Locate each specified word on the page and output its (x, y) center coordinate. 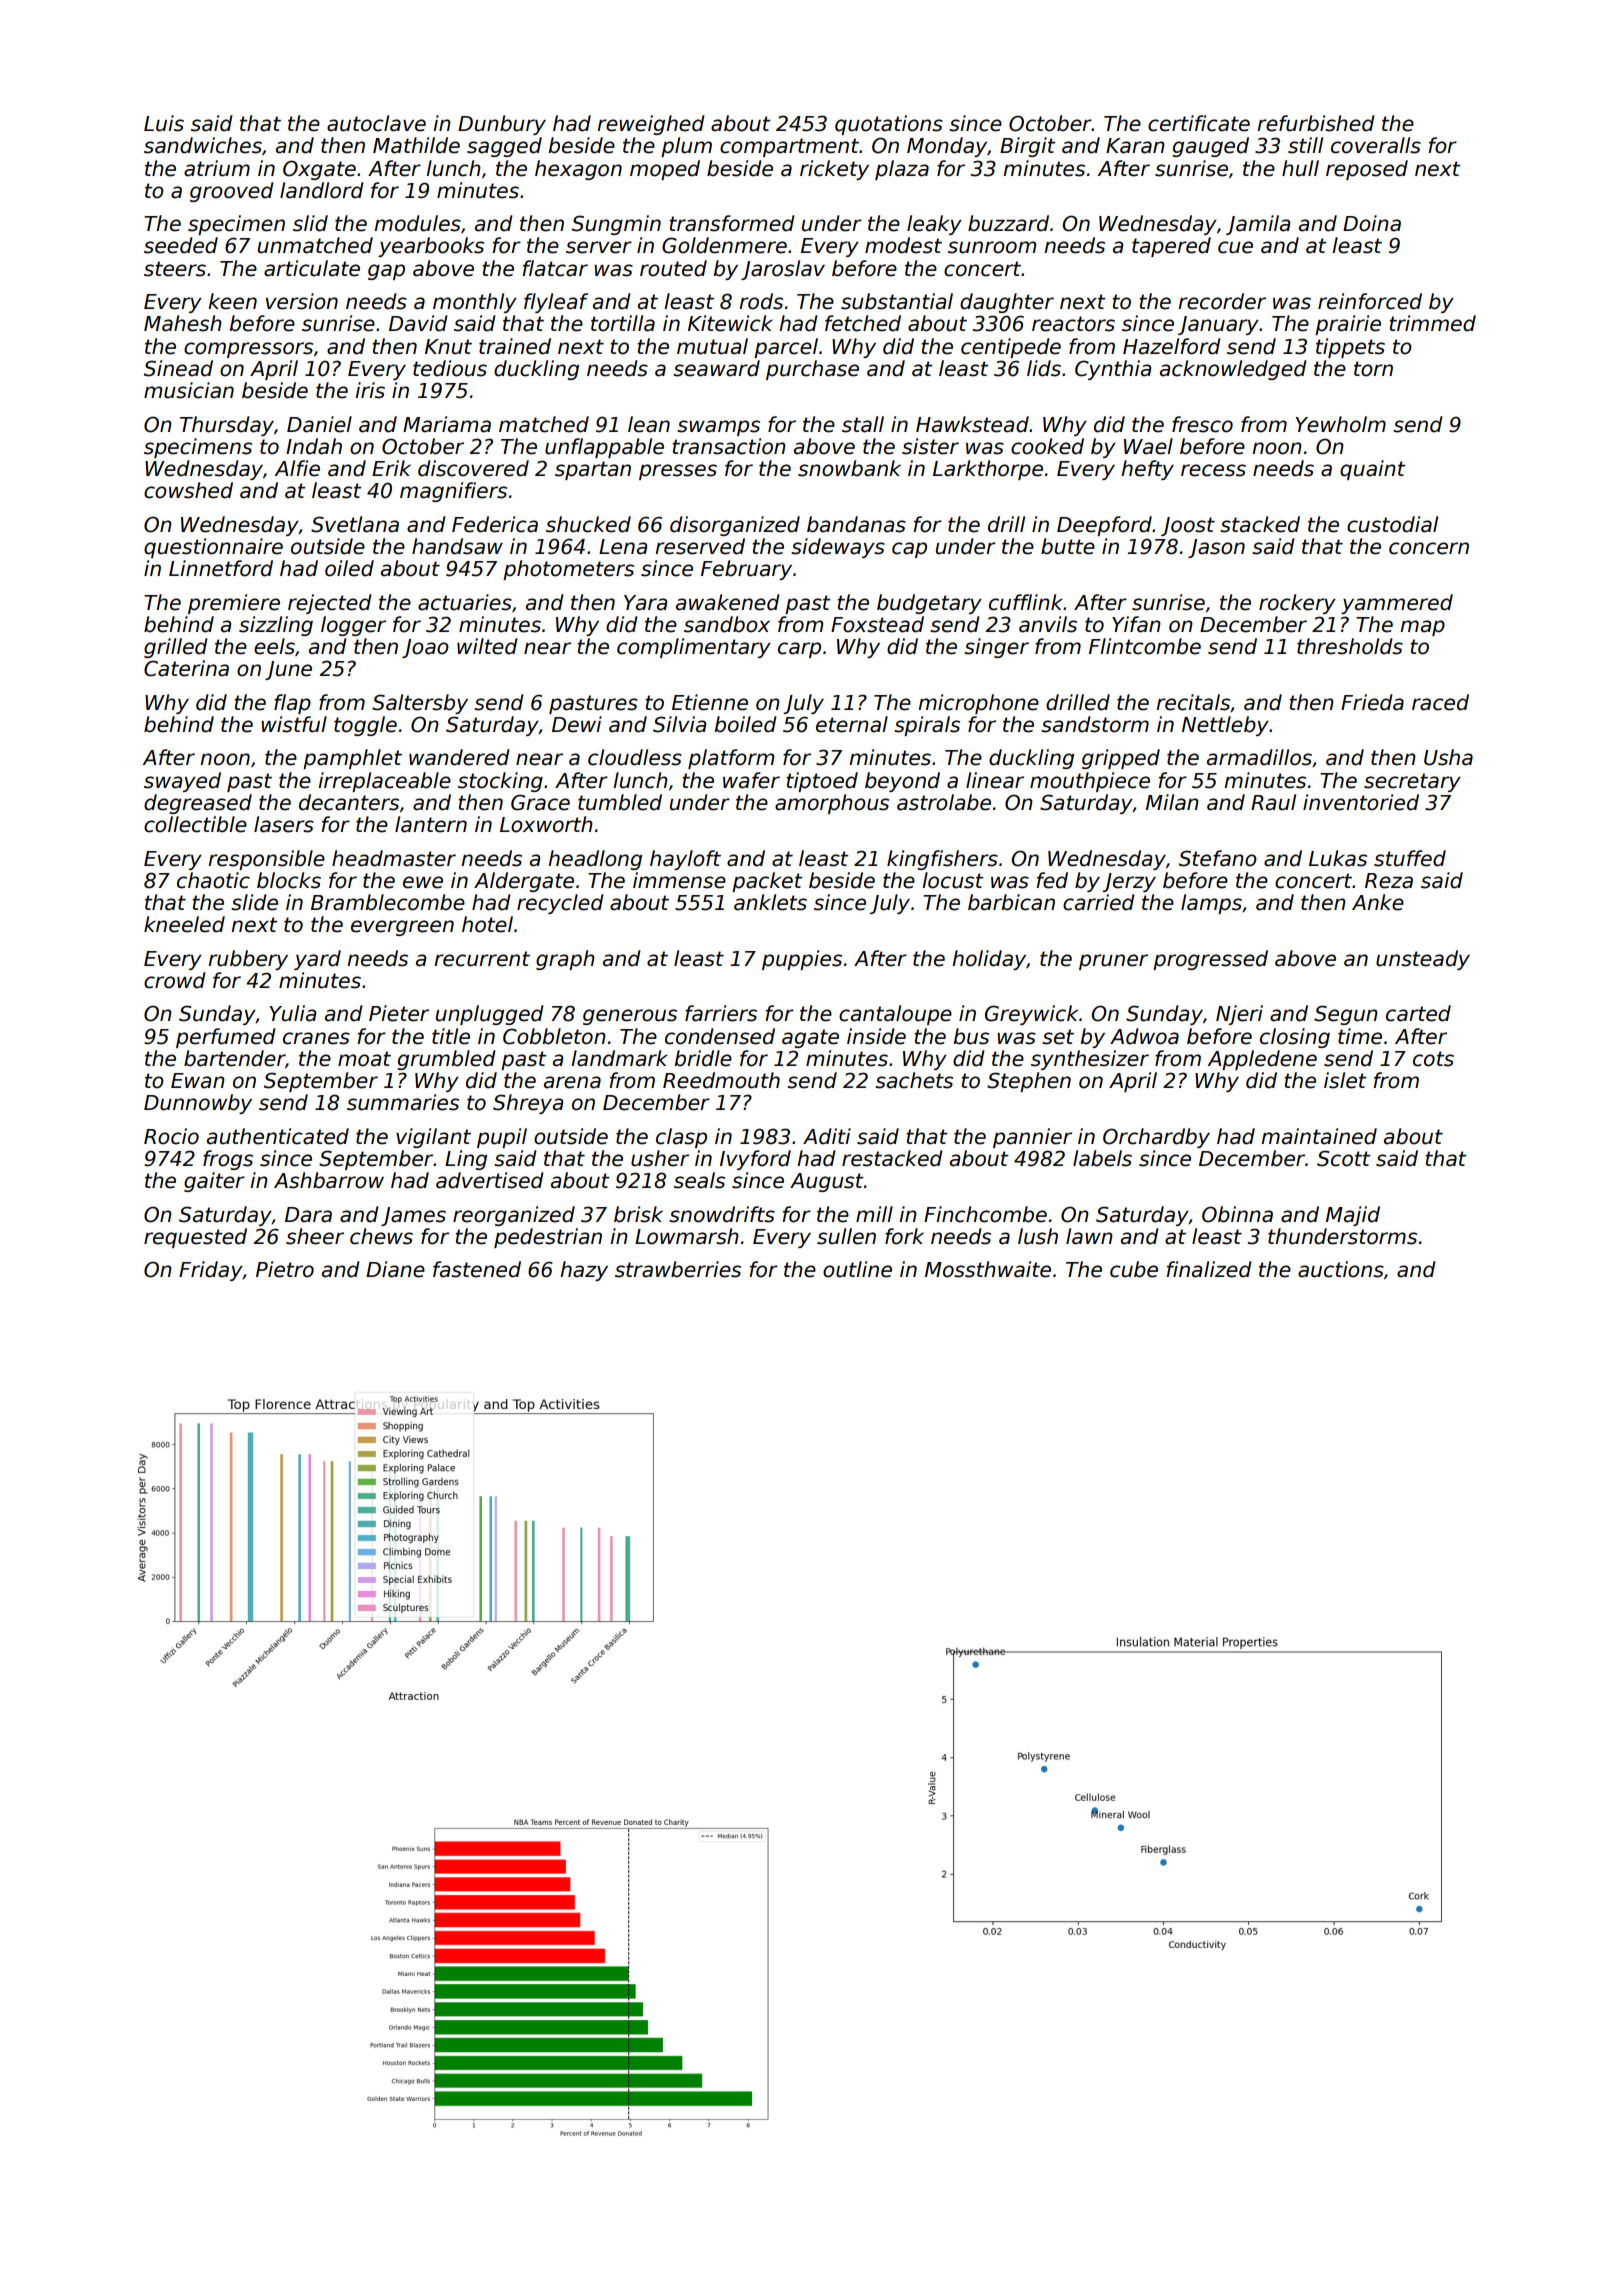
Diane (395, 1269)
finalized (1209, 1269)
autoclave (376, 123)
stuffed (1410, 858)
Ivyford (755, 1160)
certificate (1199, 123)
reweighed (651, 125)
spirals (927, 726)
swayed (182, 782)
